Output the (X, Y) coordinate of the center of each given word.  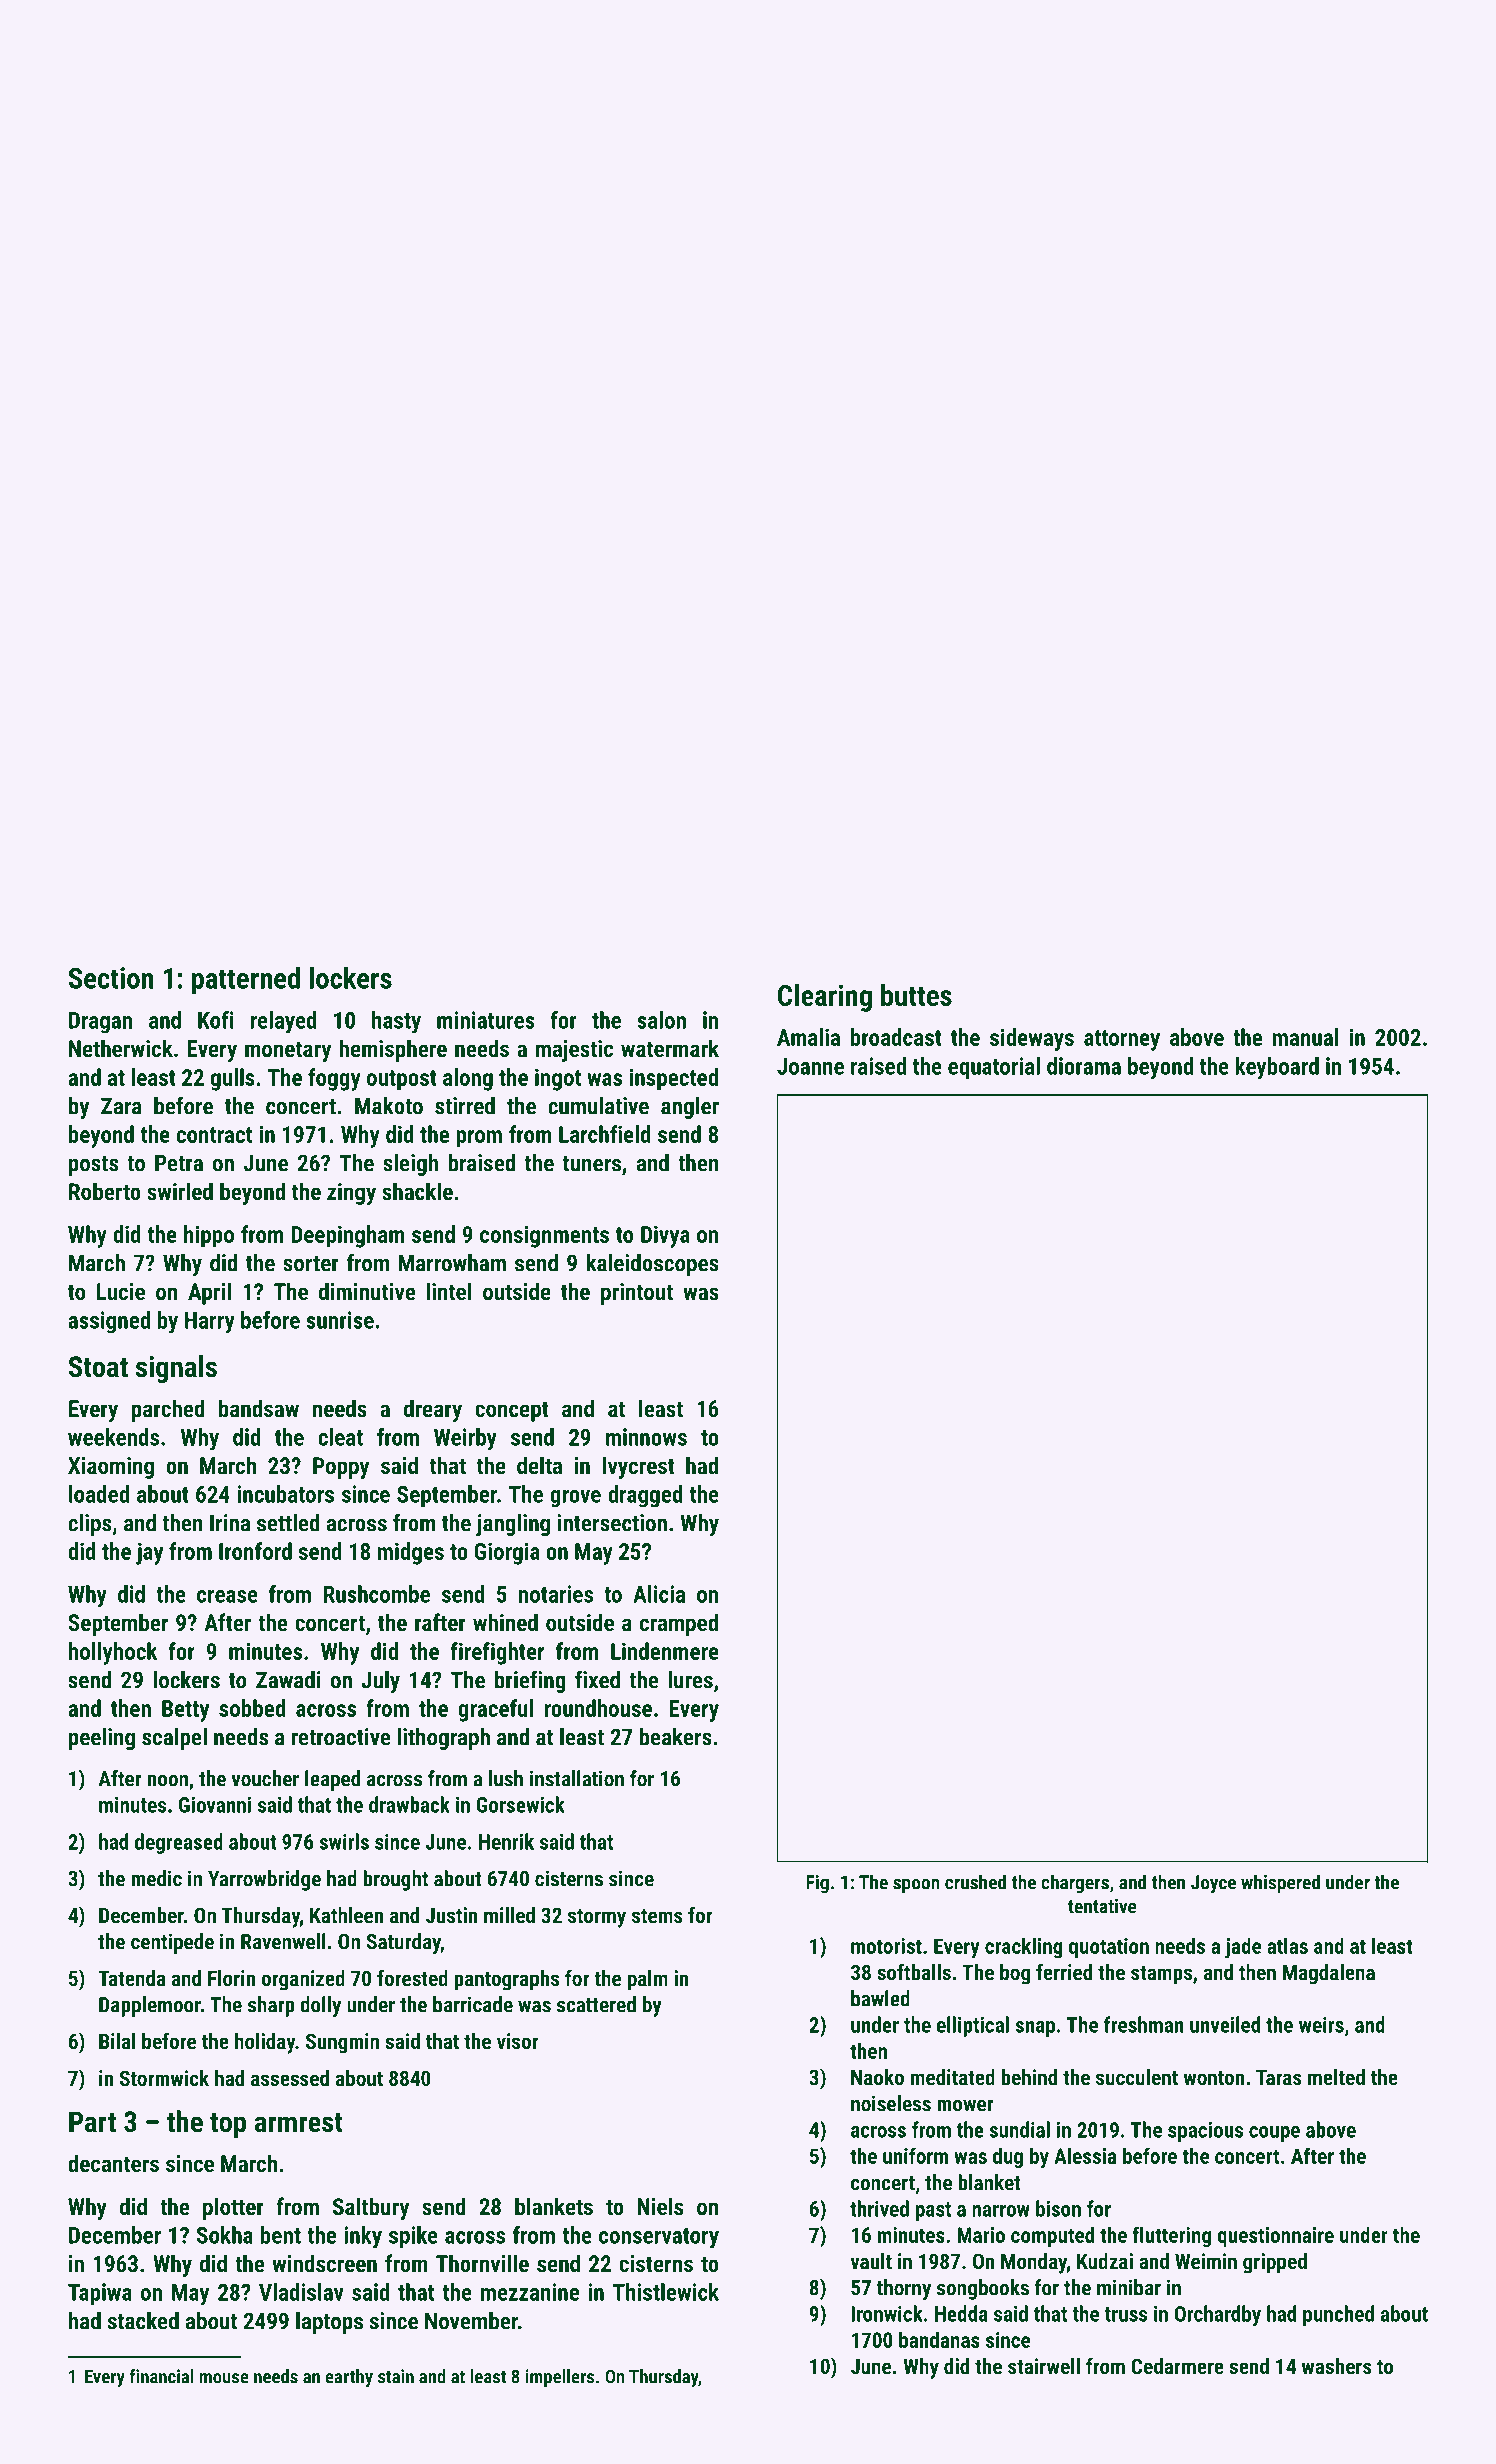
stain (396, 2376)
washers (1337, 2366)
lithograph (443, 1739)
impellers (559, 2378)
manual (1306, 1037)
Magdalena (1329, 1974)
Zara (121, 1106)
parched (168, 1410)
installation (577, 1778)
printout (637, 1294)
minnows (646, 1437)
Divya (665, 1236)
